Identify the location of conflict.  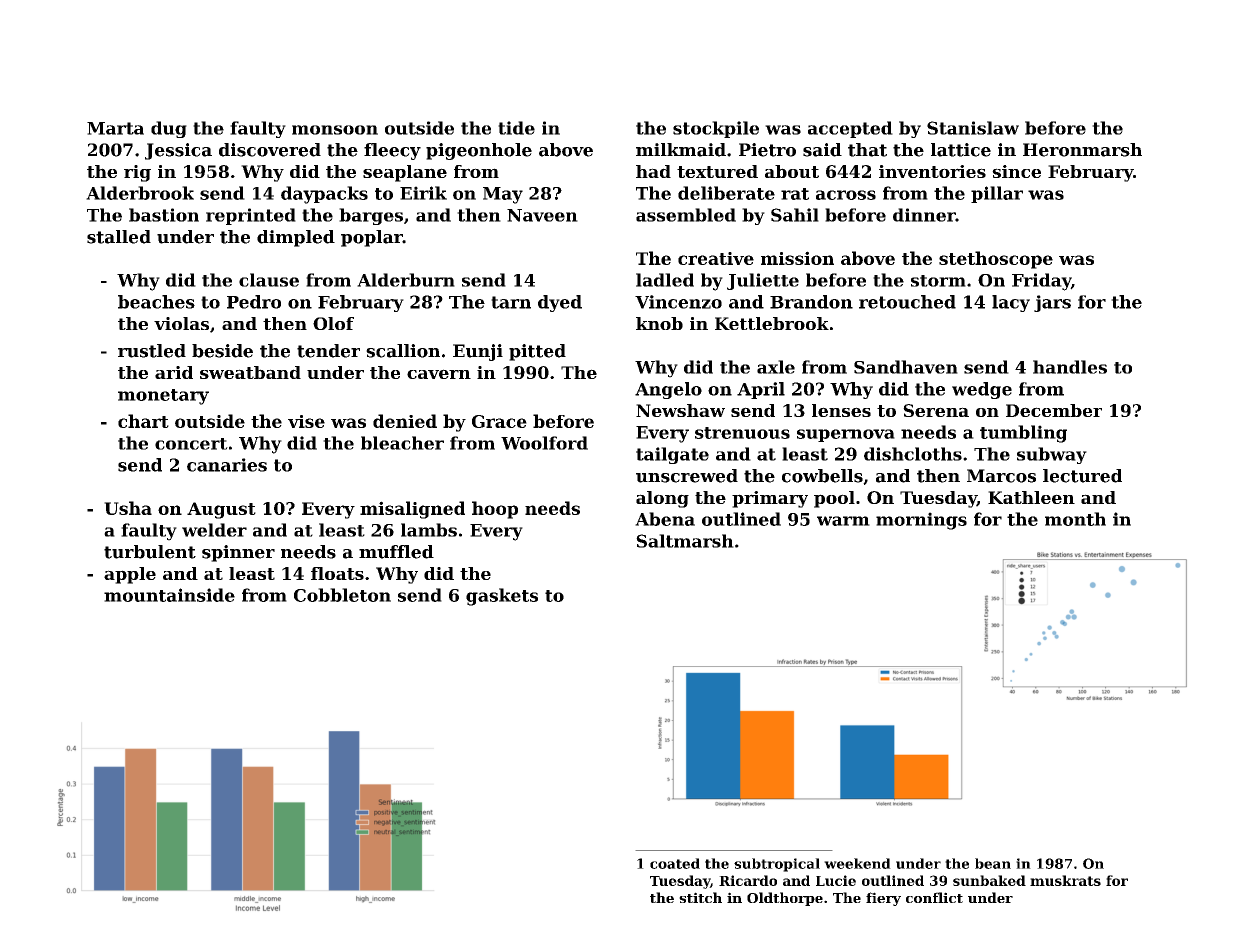
(934, 897).
